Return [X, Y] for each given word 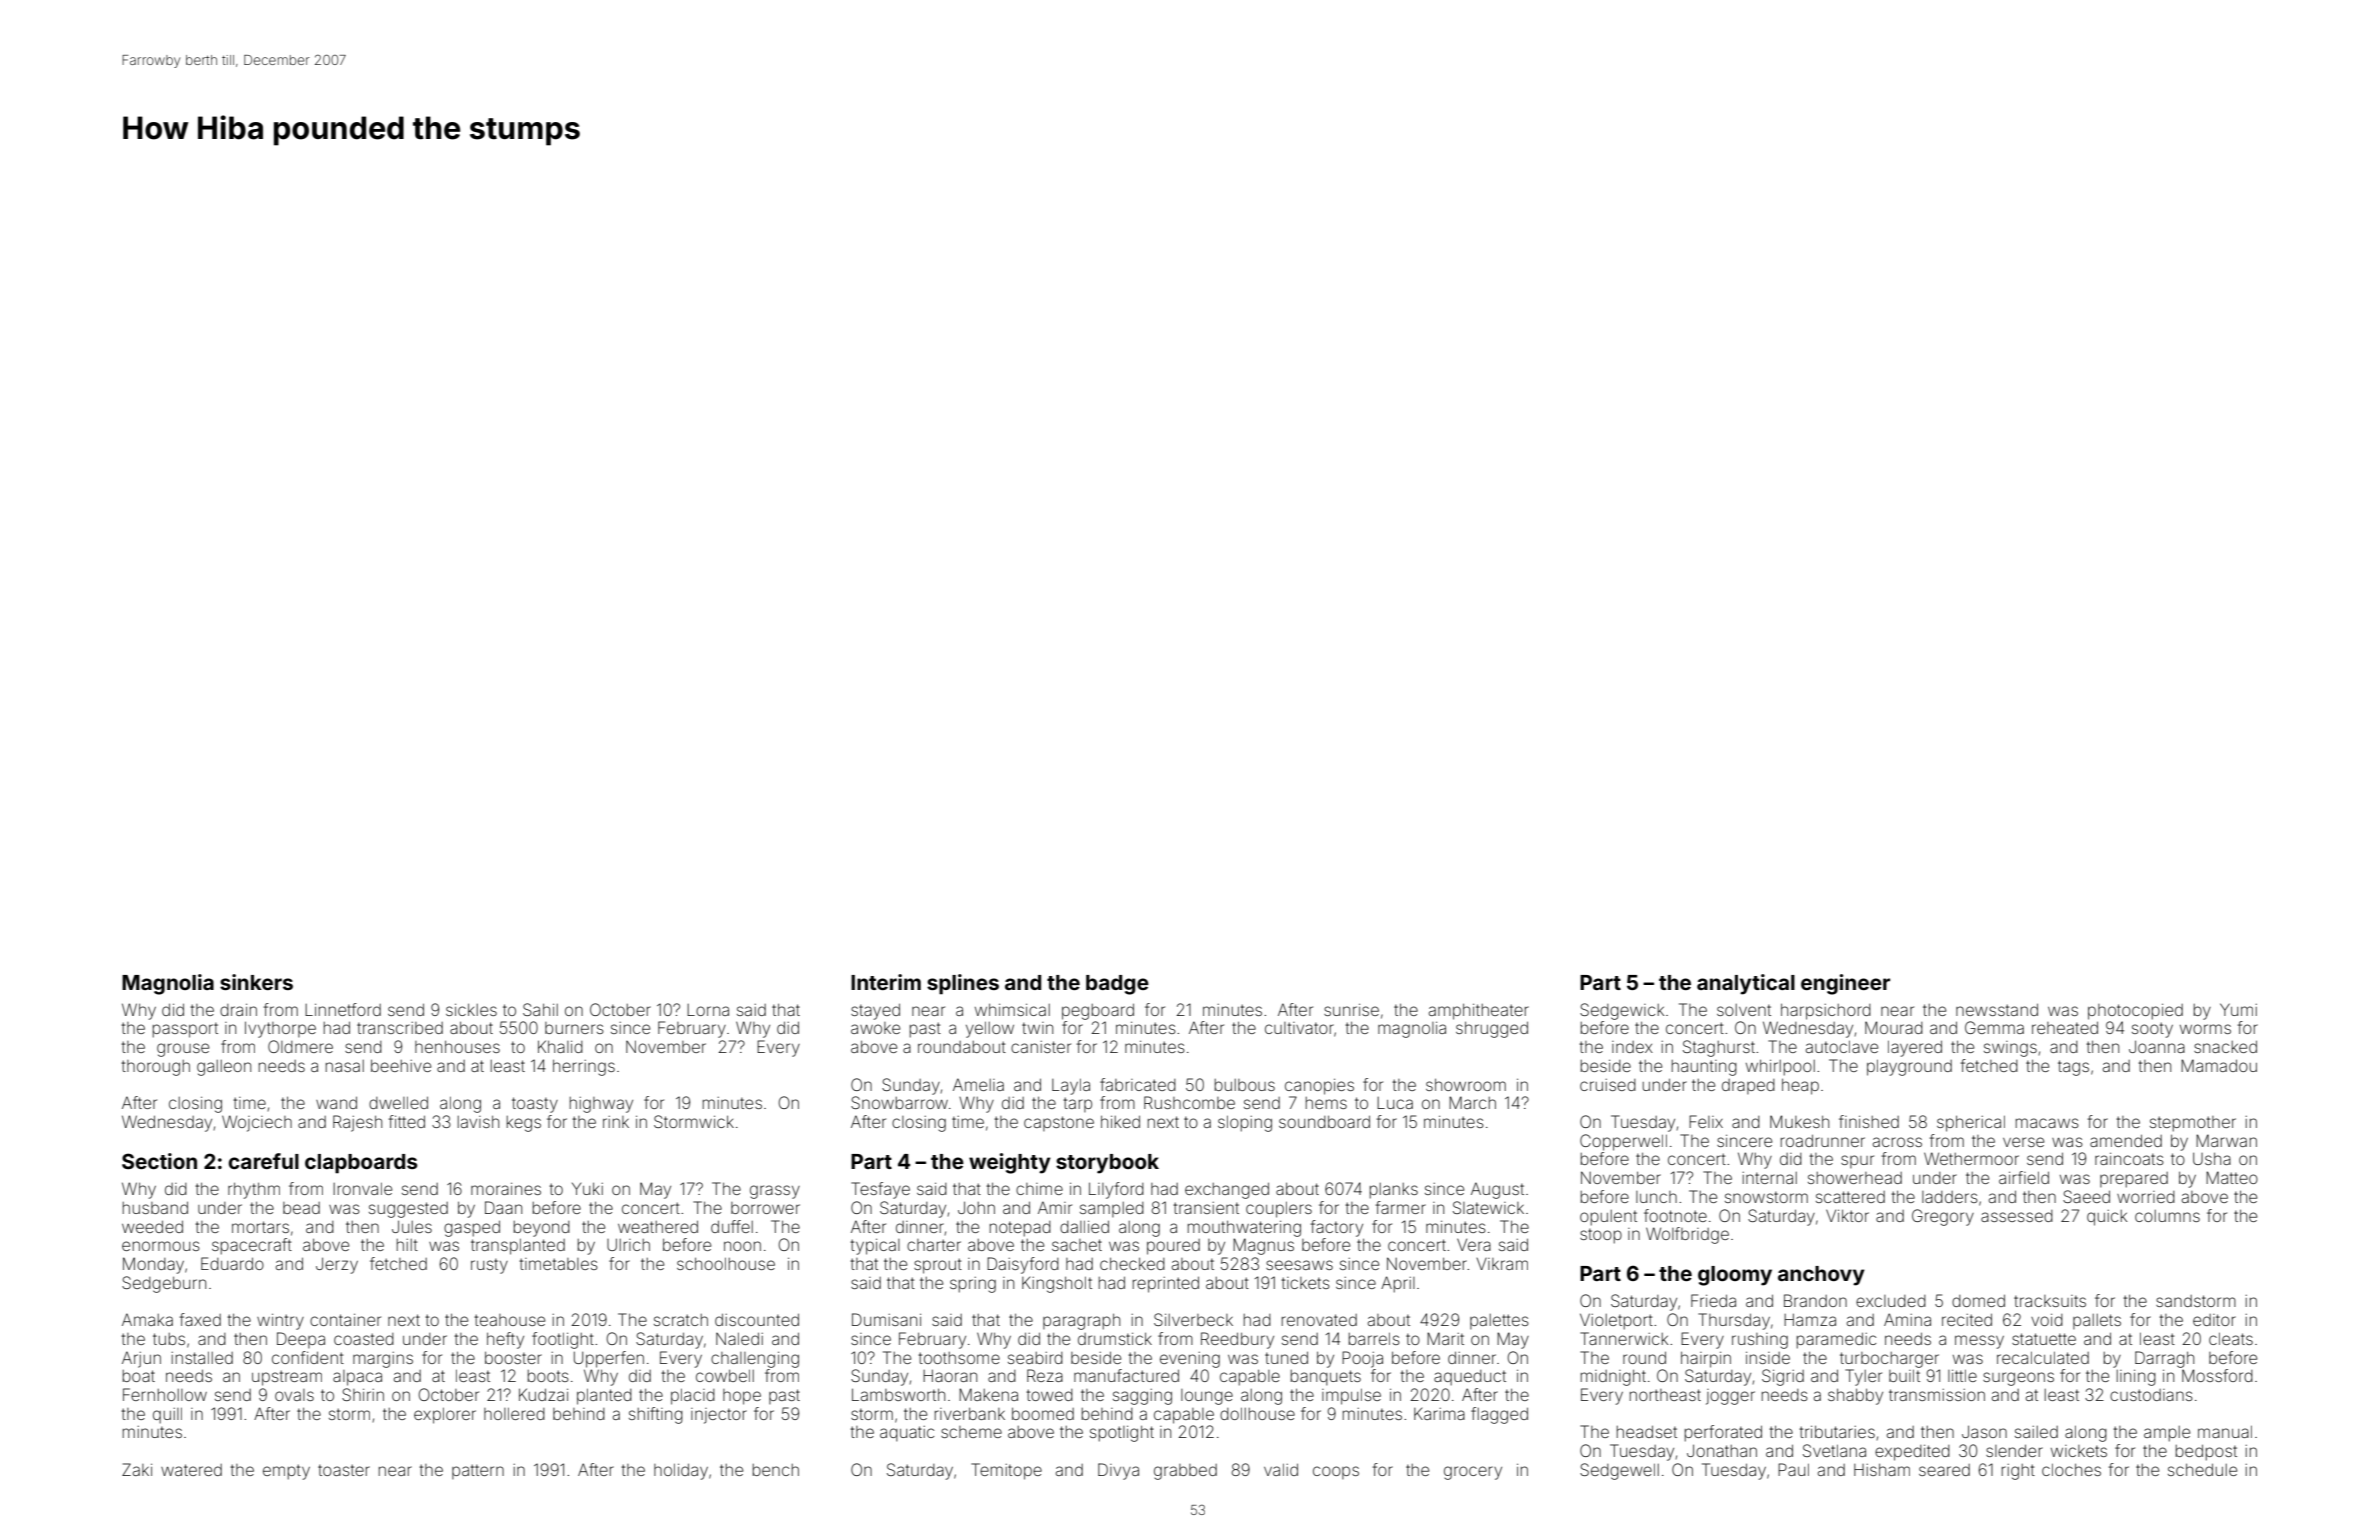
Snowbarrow [899, 1102]
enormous [161, 1246]
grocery [1473, 1473]
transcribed [400, 1028]
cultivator [1299, 1028]
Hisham [1882, 1469]
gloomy [1735, 1276]
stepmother [2193, 1124]
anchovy [1821, 1276]
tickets [1306, 1283]
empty [286, 1472]
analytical [1746, 984]
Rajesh [357, 1123]
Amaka [147, 1319]
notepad [1020, 1229]
